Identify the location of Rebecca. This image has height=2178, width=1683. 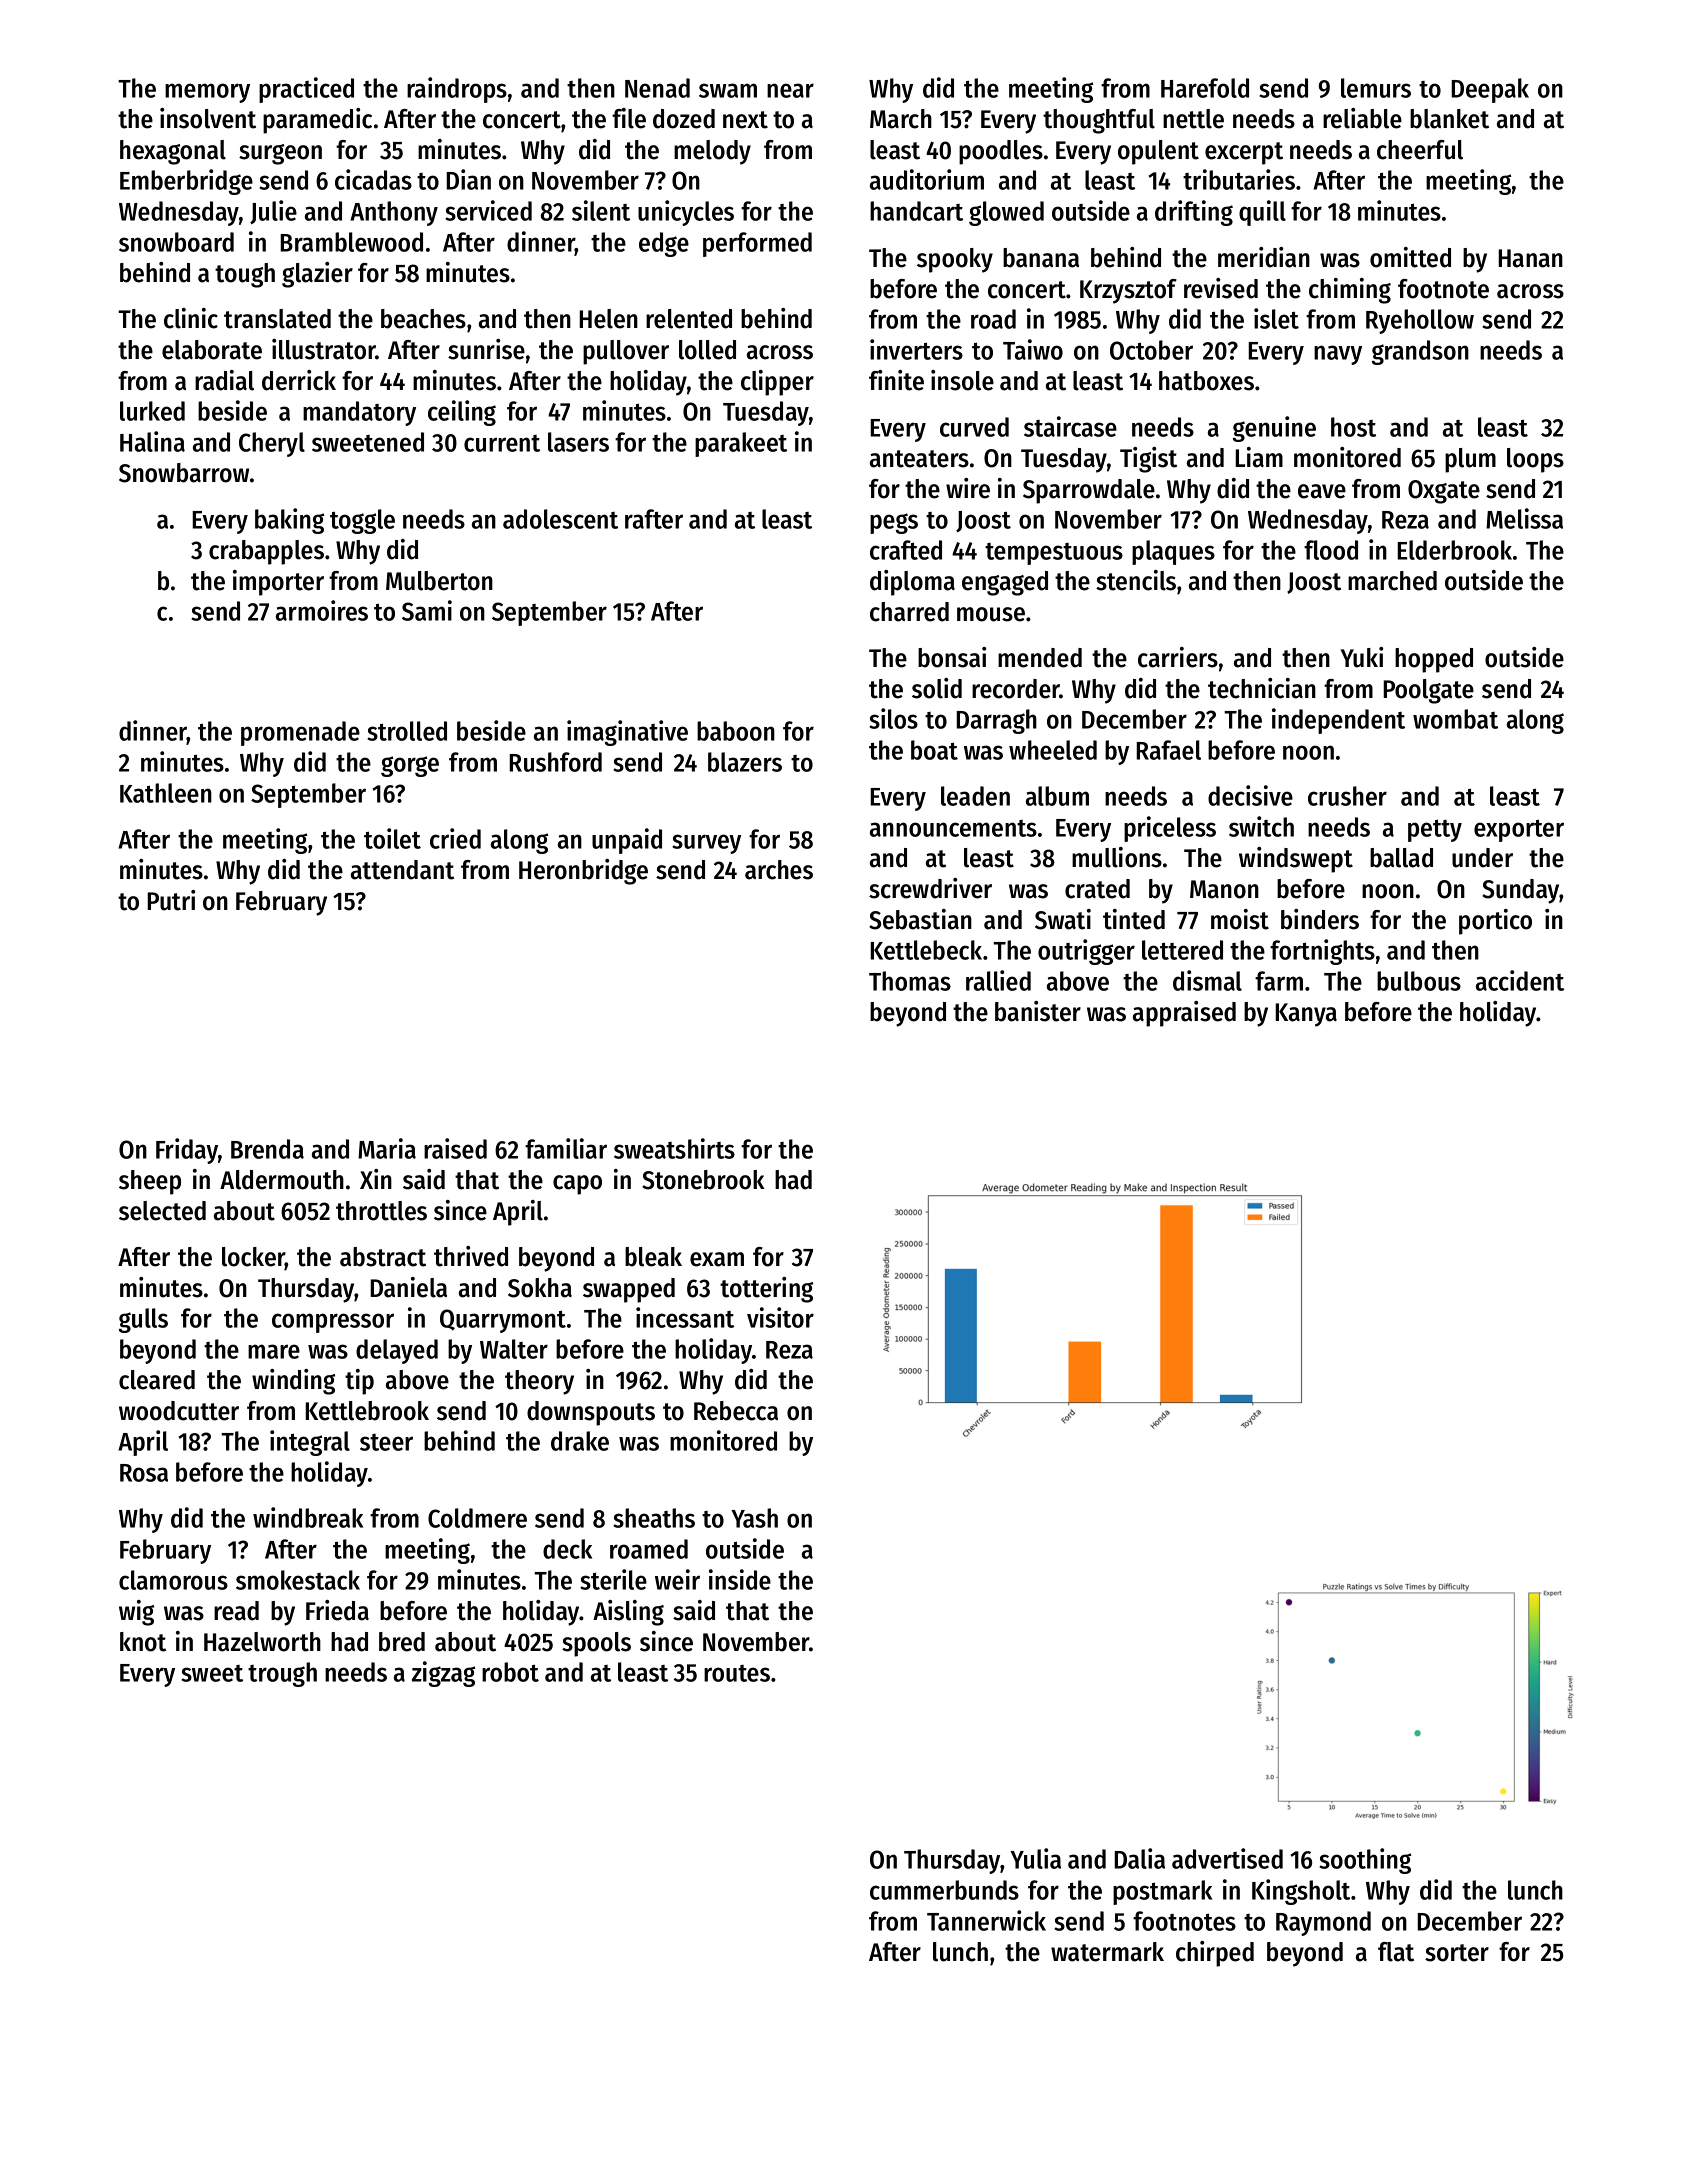
(736, 1411).
